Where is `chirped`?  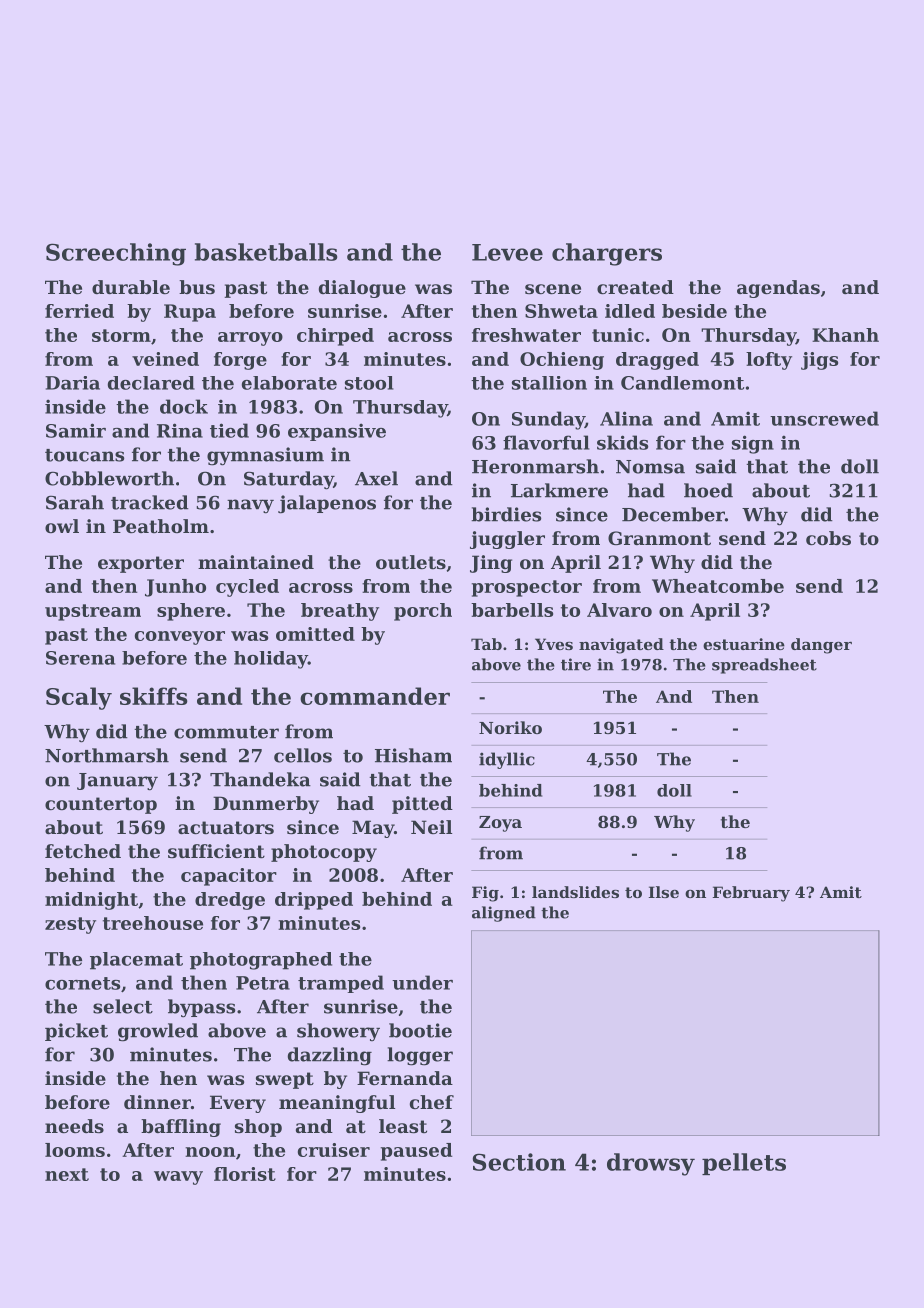 chirped is located at coordinates (335, 337).
